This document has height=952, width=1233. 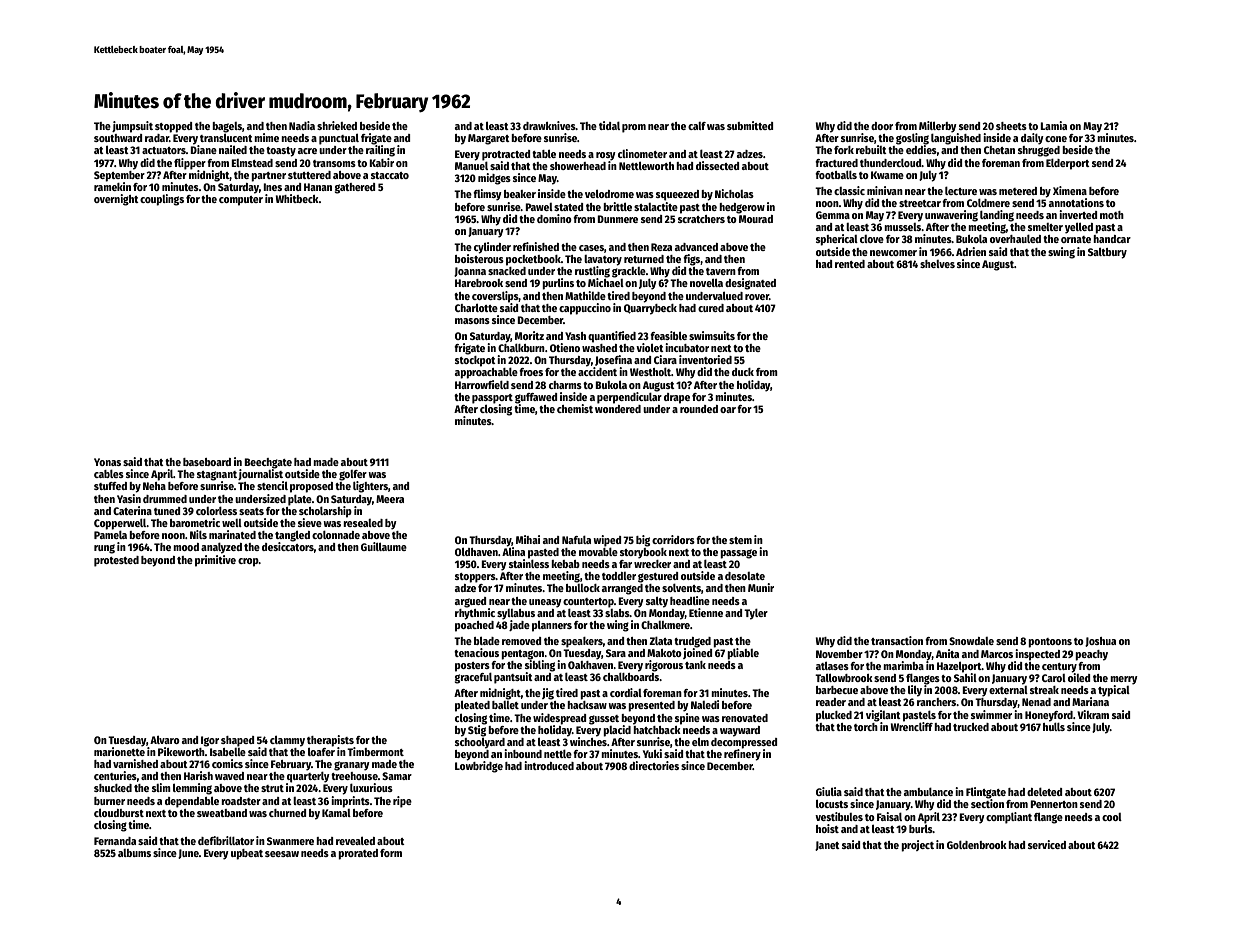 I want to click on prorated, so click(x=358, y=854).
